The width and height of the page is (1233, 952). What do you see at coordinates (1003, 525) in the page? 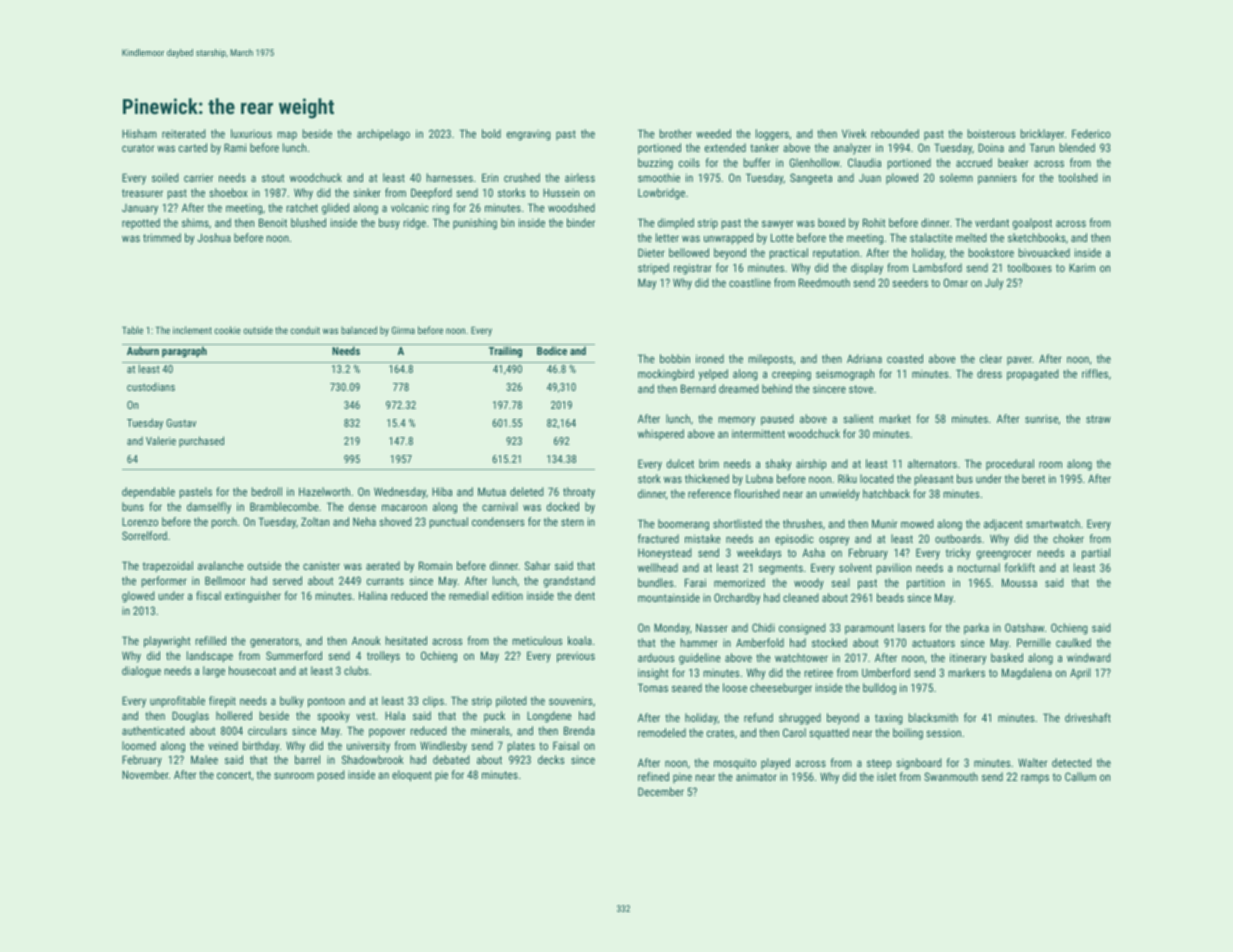
I see `adjacent` at bounding box center [1003, 525].
